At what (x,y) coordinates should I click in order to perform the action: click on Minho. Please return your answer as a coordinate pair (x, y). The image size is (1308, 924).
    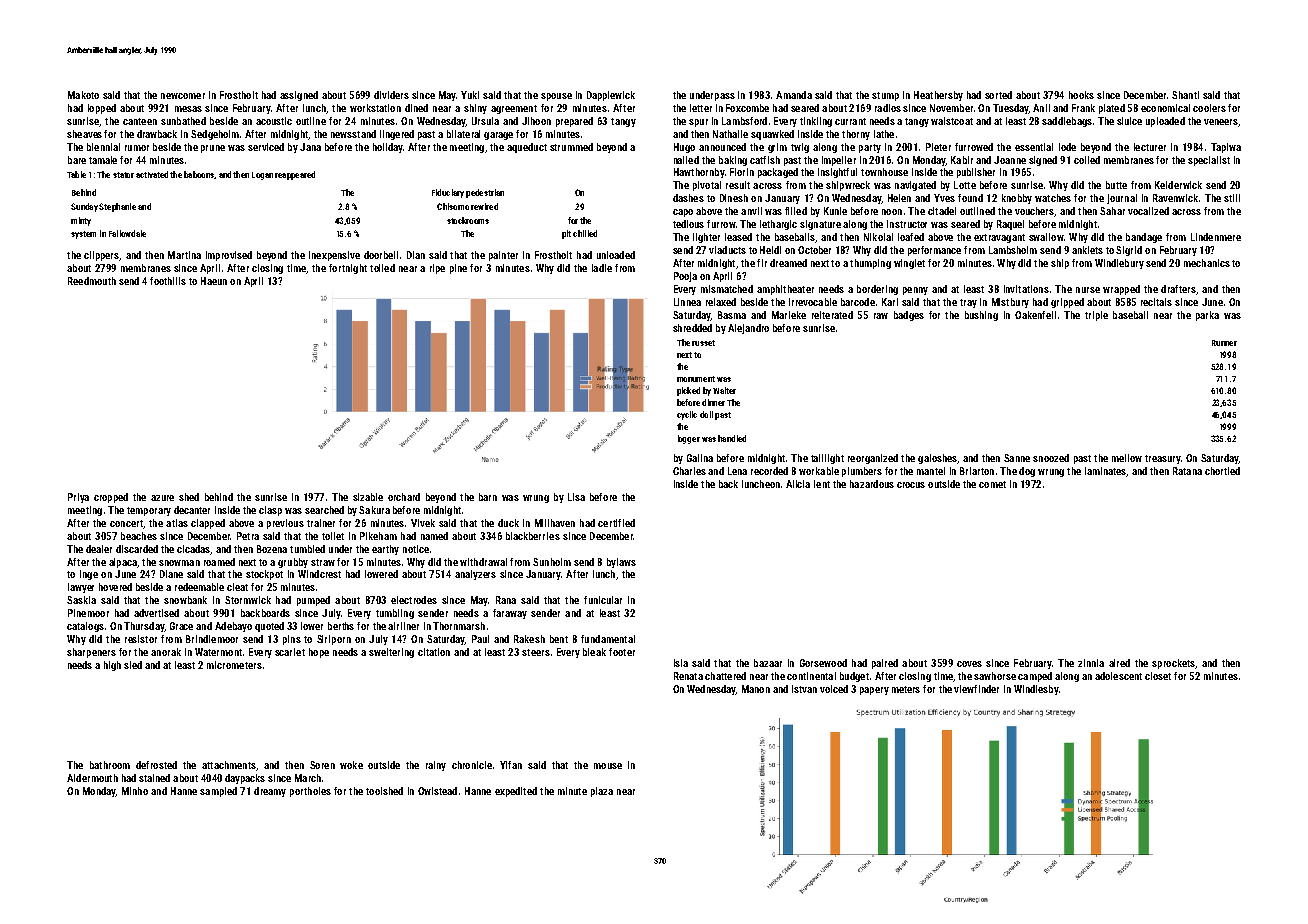
    Looking at the image, I should click on (135, 791).
